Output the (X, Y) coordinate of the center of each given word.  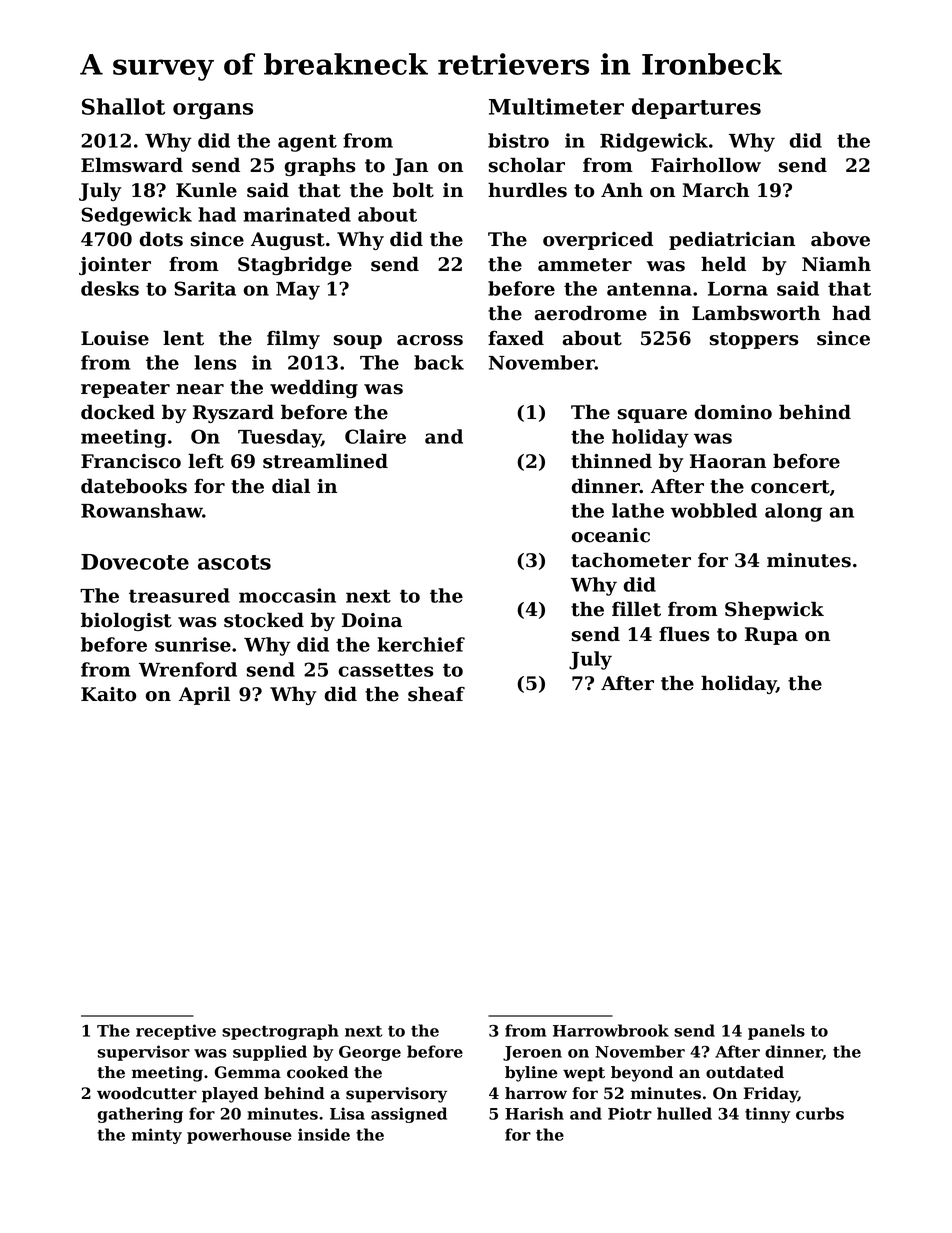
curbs (820, 1113)
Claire (375, 436)
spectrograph (280, 1032)
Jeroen (532, 1053)
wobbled (714, 510)
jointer (115, 266)
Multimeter (556, 106)
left (206, 461)
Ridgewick (654, 142)
